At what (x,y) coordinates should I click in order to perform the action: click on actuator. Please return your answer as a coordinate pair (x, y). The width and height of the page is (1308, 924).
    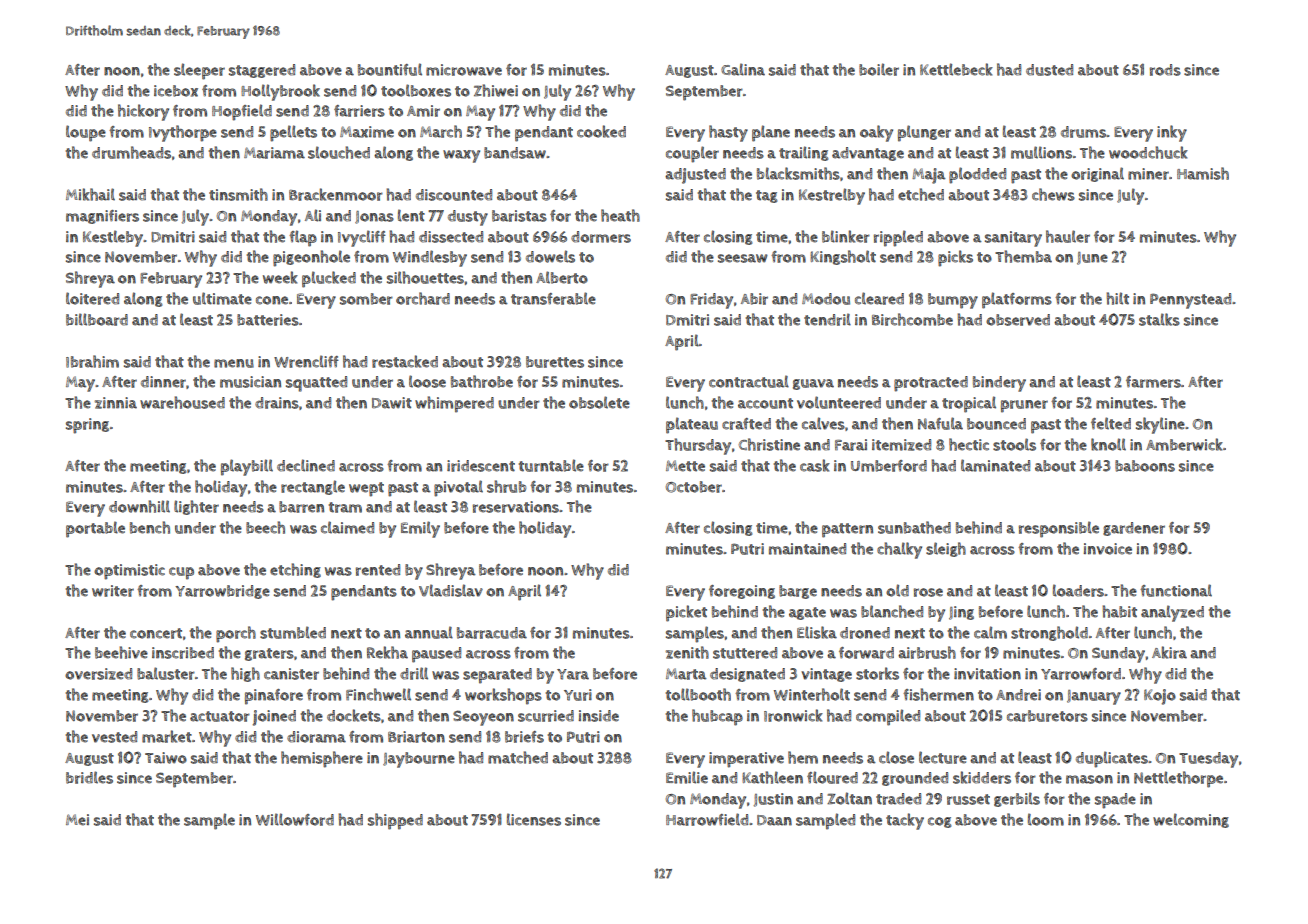
    Looking at the image, I should click on (220, 716).
